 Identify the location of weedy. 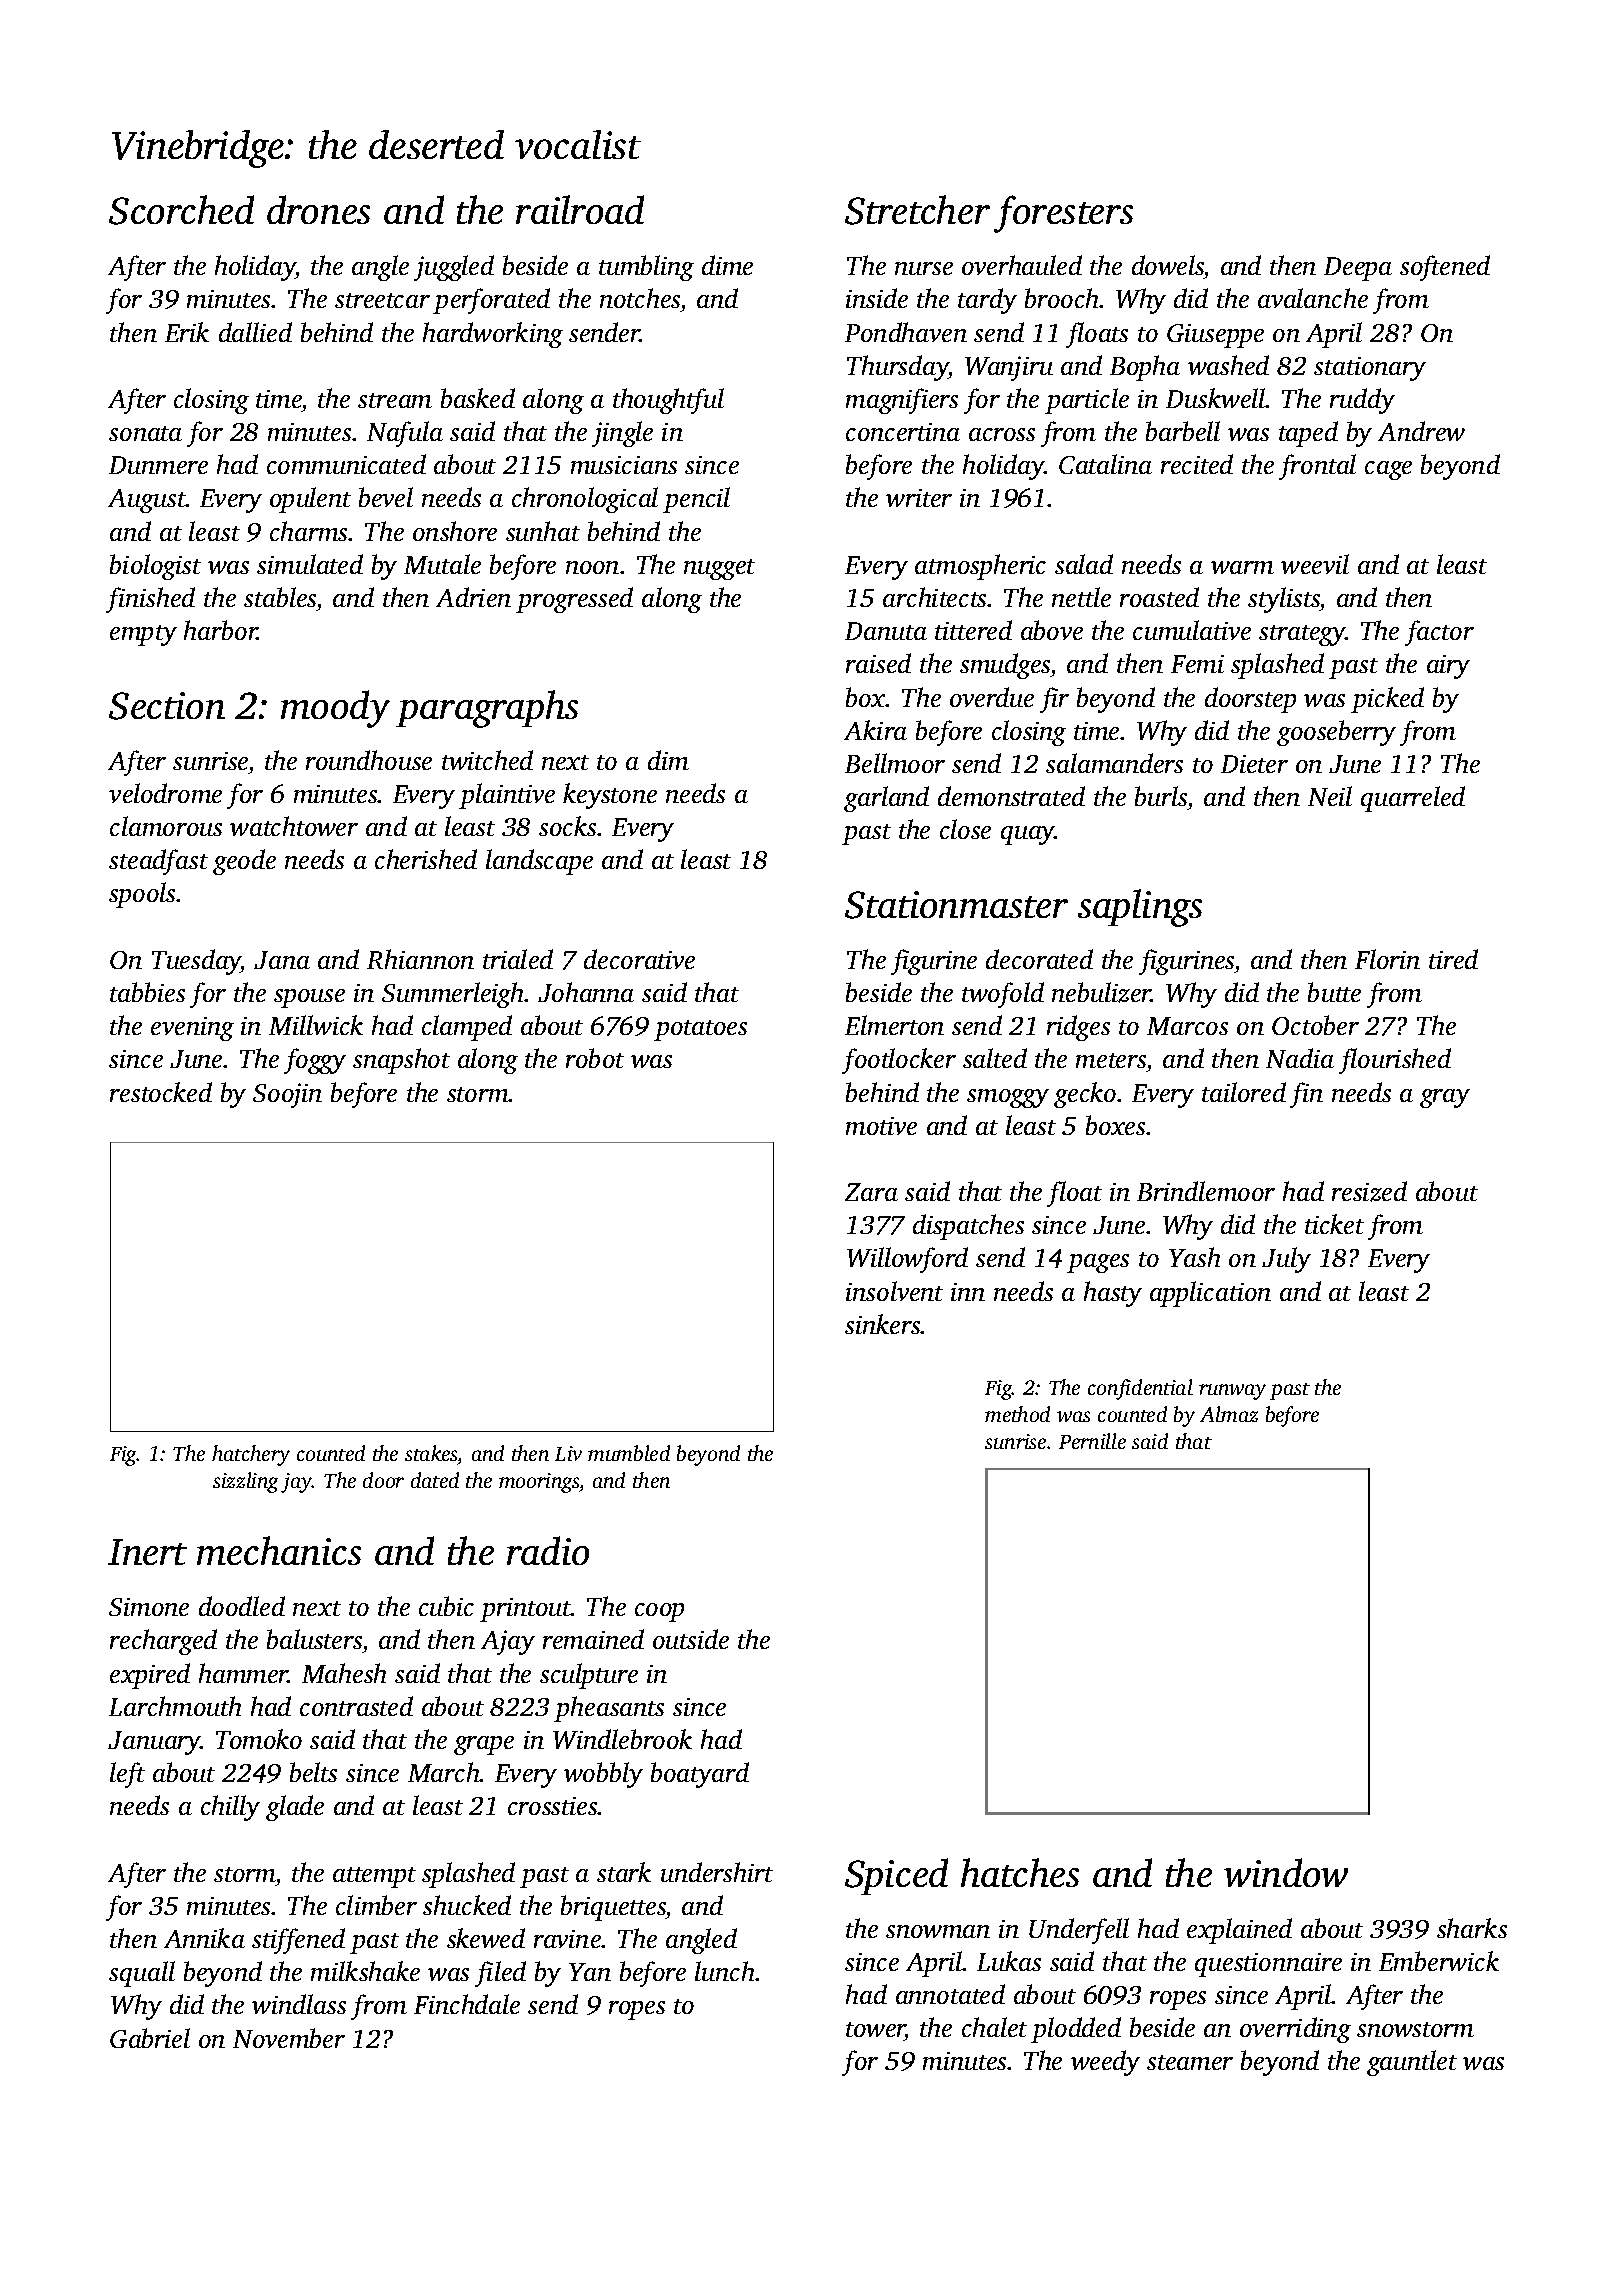
(1105, 2063).
